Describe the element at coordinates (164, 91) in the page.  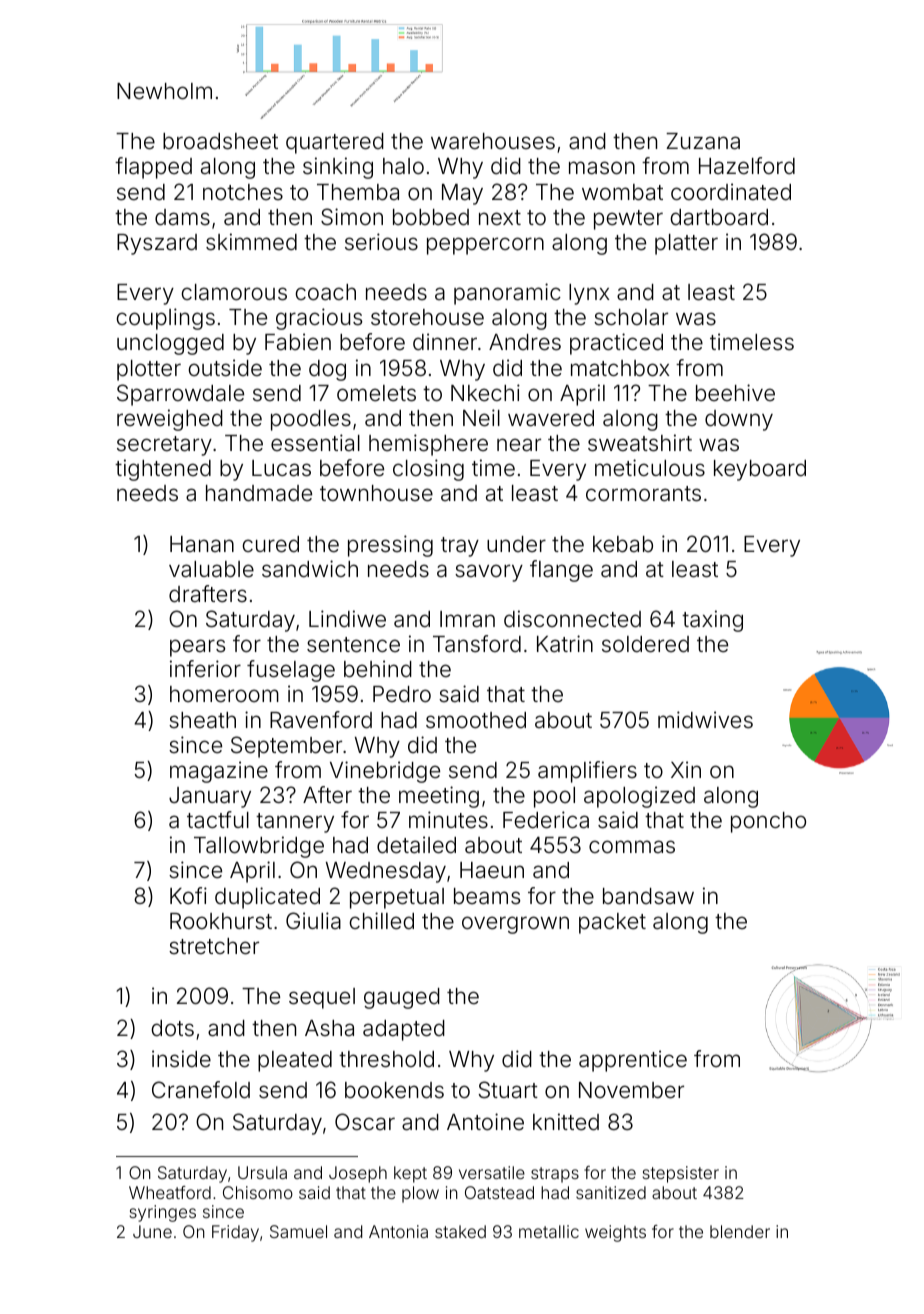
I see `Newholm` at that location.
